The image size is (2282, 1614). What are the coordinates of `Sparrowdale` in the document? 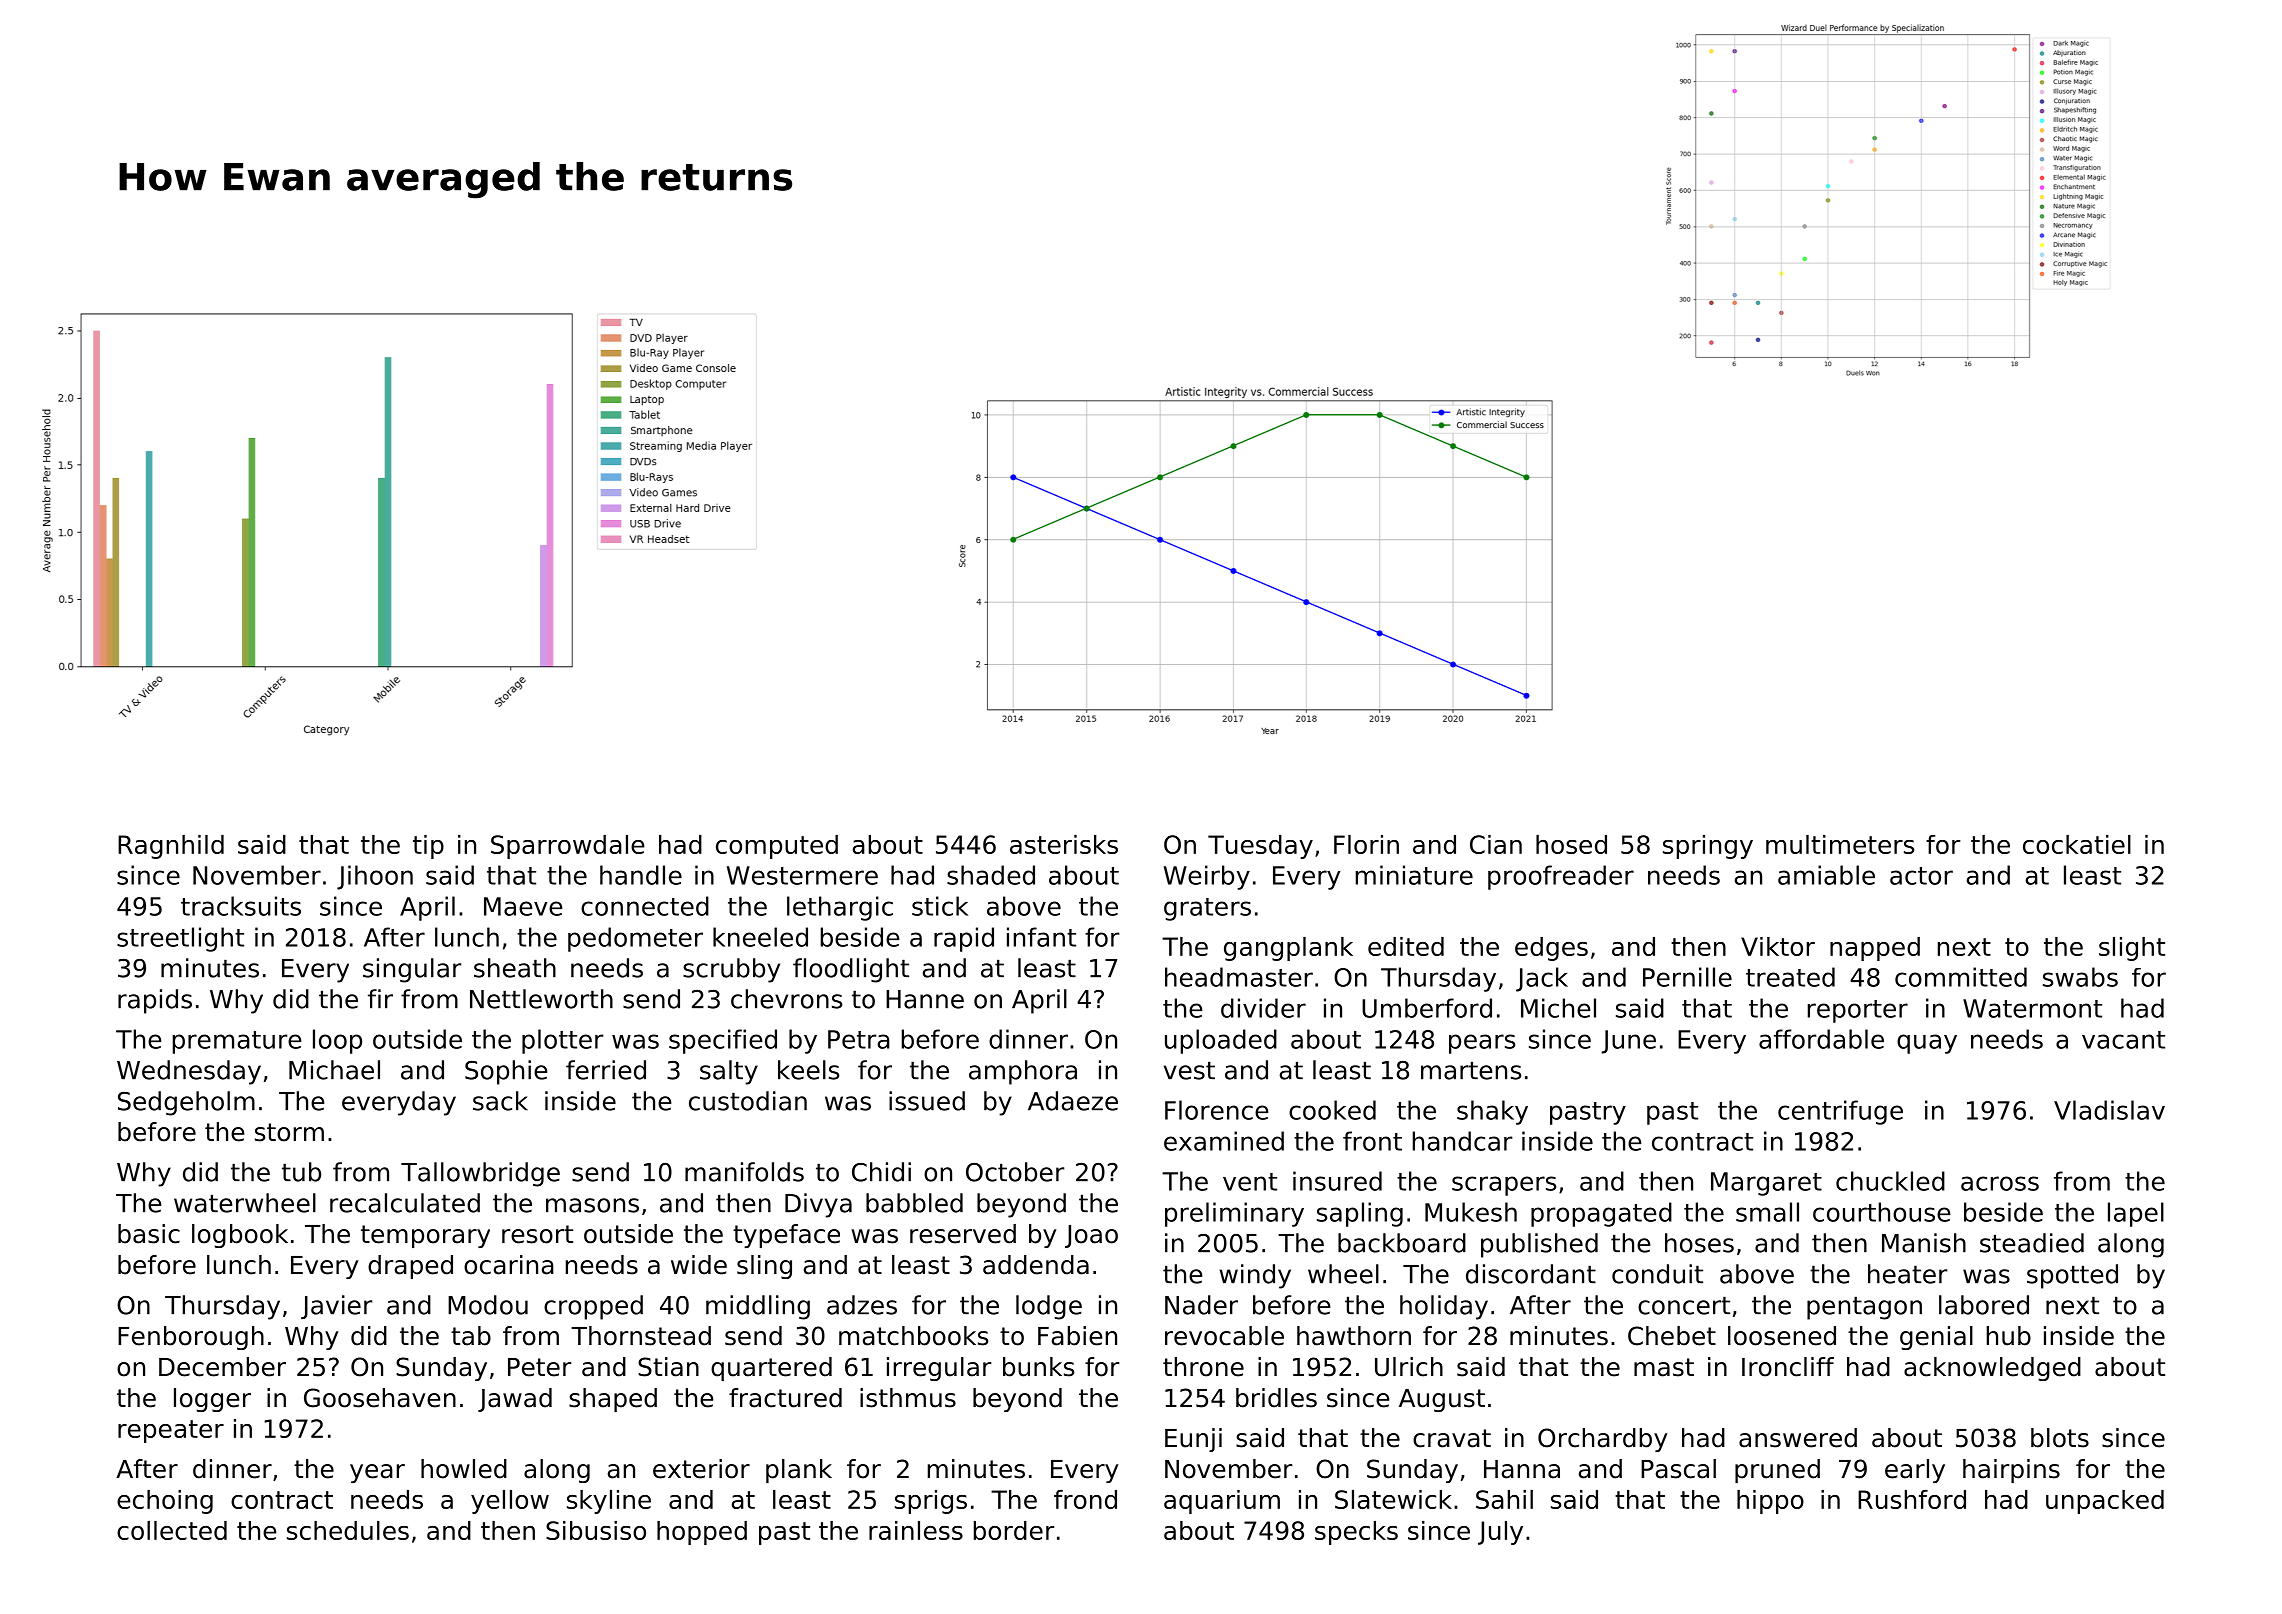 It's located at (567, 847).
